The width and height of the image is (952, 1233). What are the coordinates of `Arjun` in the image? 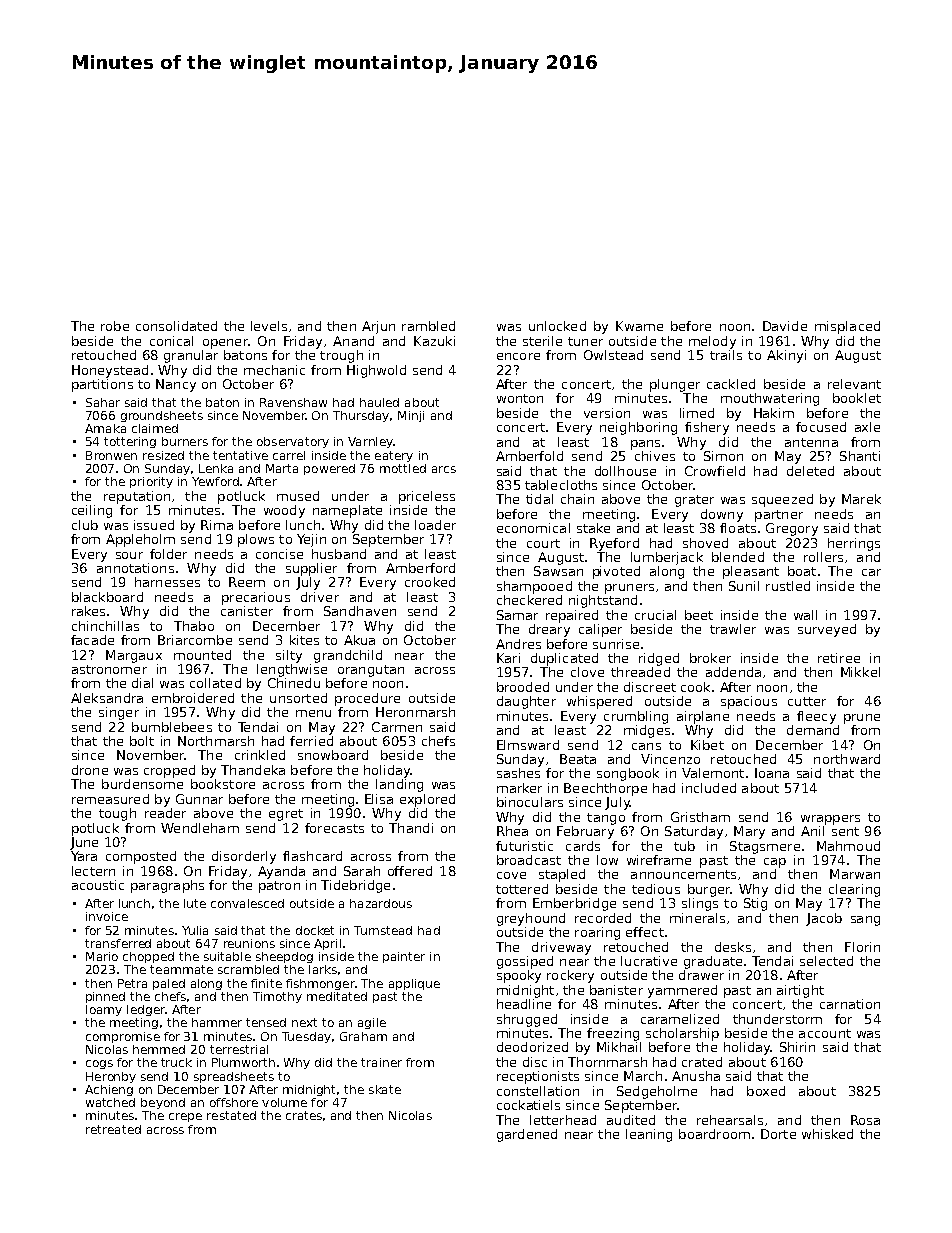 It's located at (378, 327).
